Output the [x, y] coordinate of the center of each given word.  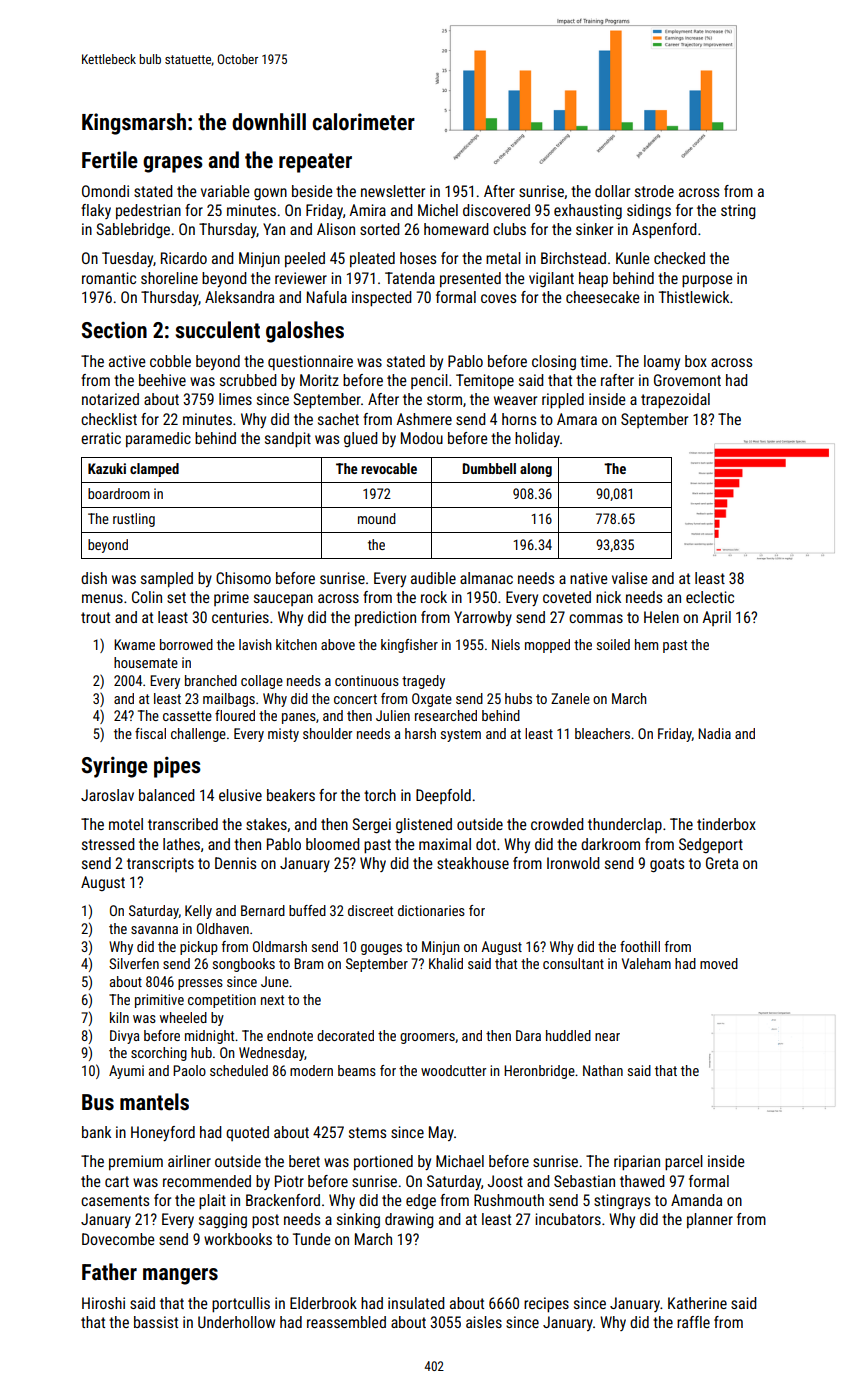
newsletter [393, 191]
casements [115, 1200]
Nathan [603, 1070]
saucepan [283, 600]
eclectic [710, 597]
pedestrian [148, 211]
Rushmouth [509, 1200]
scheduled [239, 1070]
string [738, 211]
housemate [146, 662]
